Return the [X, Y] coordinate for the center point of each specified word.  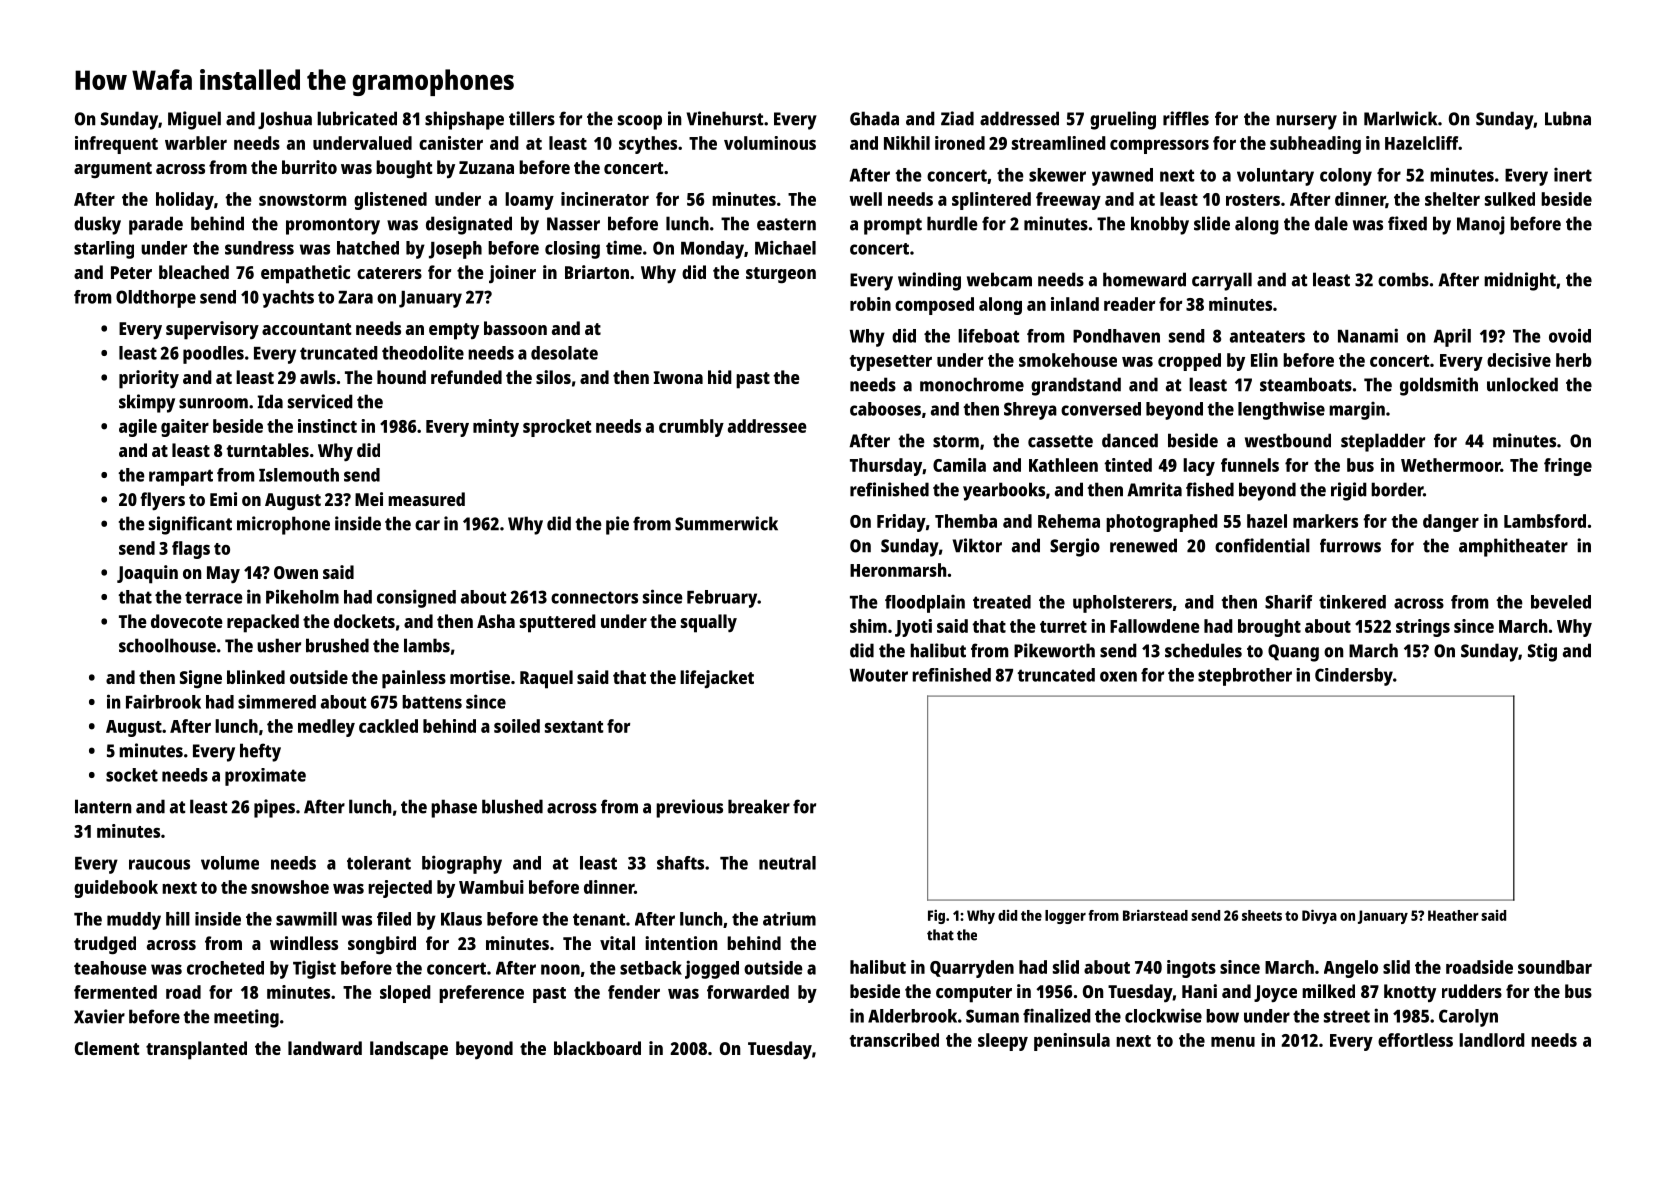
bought [404, 169]
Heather [1453, 915]
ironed [960, 143]
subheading [1315, 145]
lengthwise [1281, 411]
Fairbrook [163, 702]
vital [617, 943]
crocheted [225, 968]
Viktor [977, 545]
